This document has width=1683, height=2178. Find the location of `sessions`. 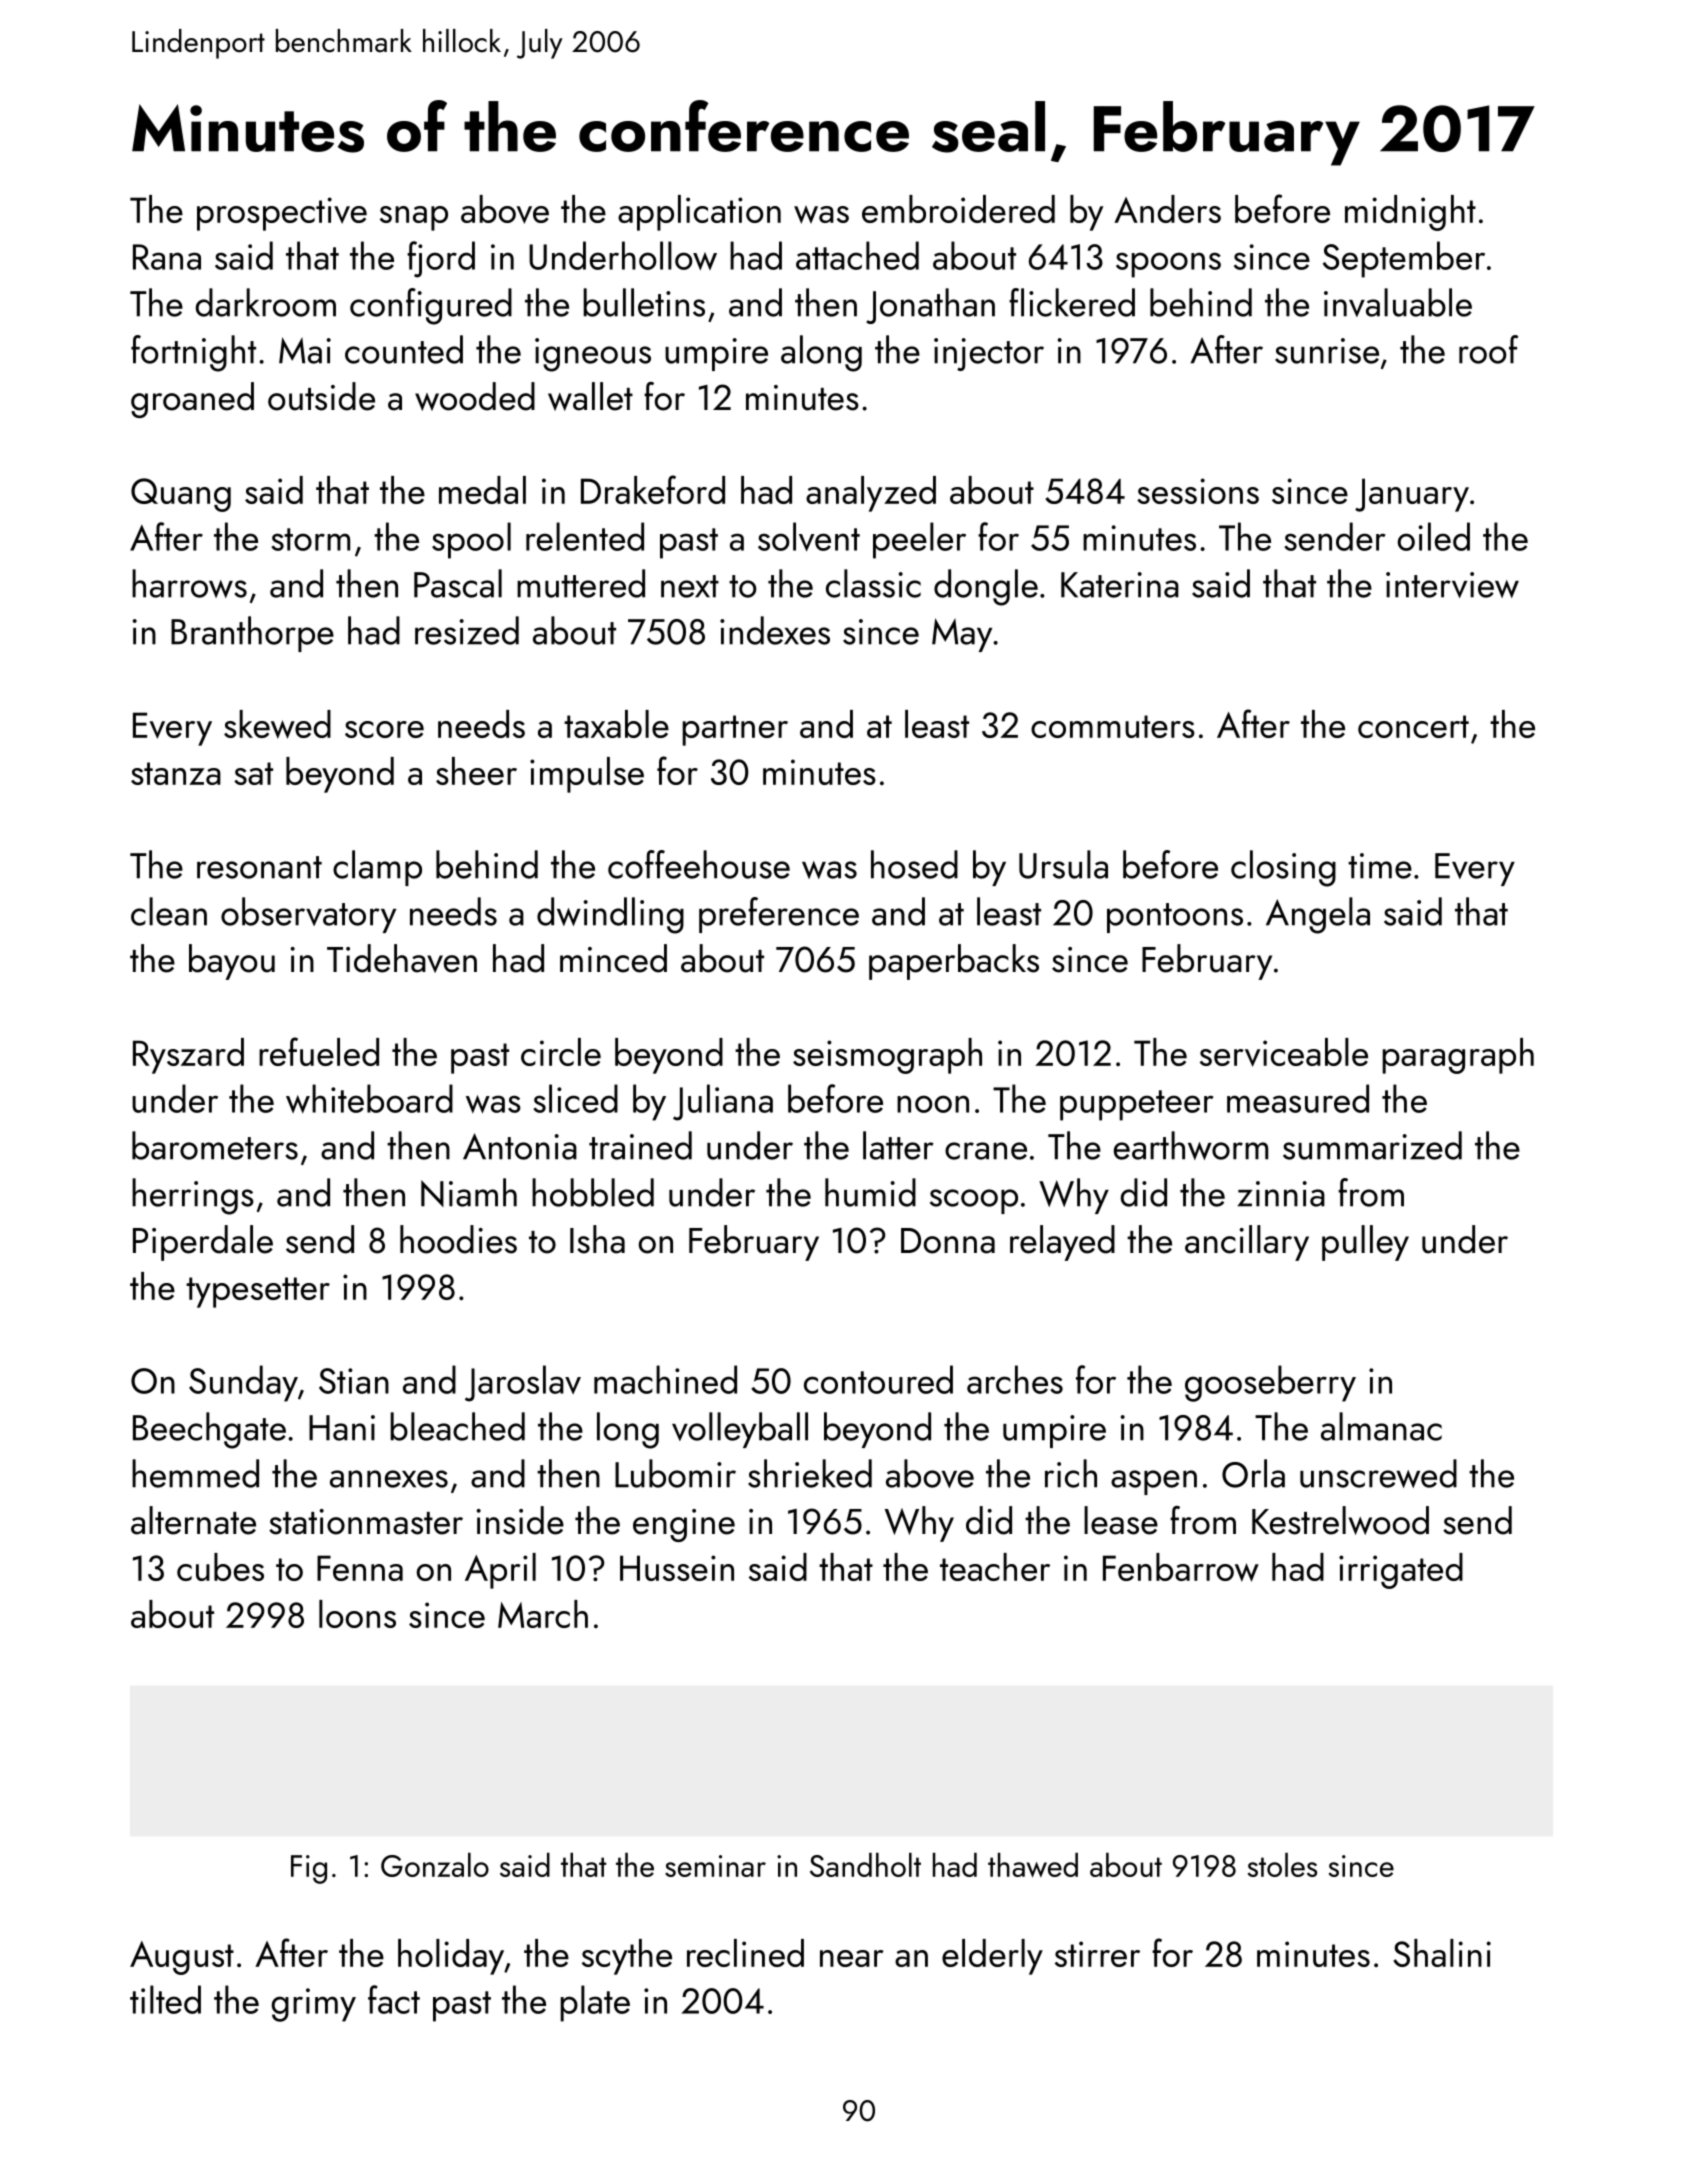

sessions is located at coordinates (1198, 491).
